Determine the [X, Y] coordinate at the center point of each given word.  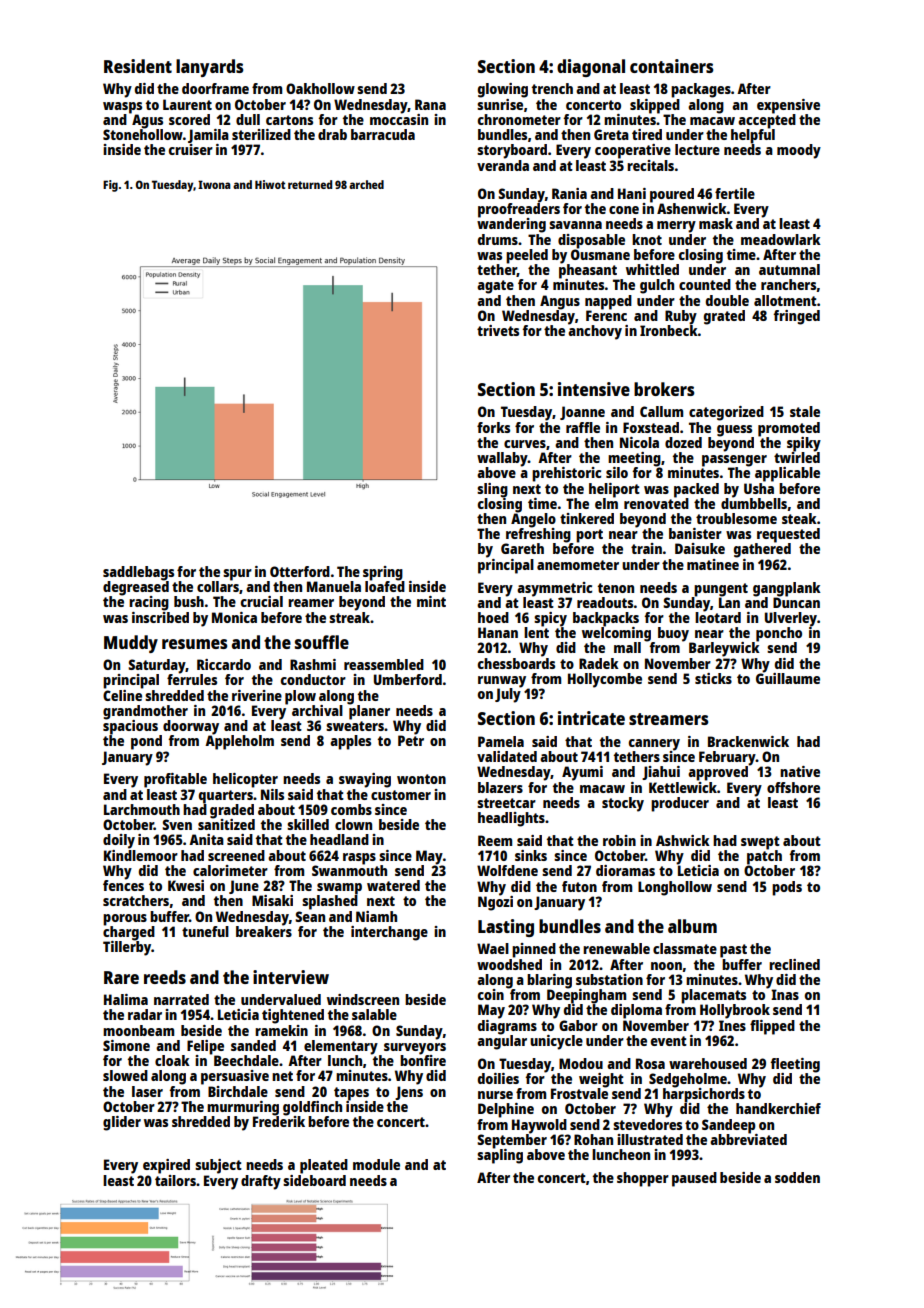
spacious [130, 727]
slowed [125, 1075]
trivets [498, 330]
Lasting [506, 928]
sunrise [500, 104]
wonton [421, 779]
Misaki [272, 900]
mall [627, 647]
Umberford [408, 679]
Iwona [214, 184]
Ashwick [683, 840]
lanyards [209, 68]
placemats [713, 996]
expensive [788, 106]
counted [705, 284]
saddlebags [138, 573]
